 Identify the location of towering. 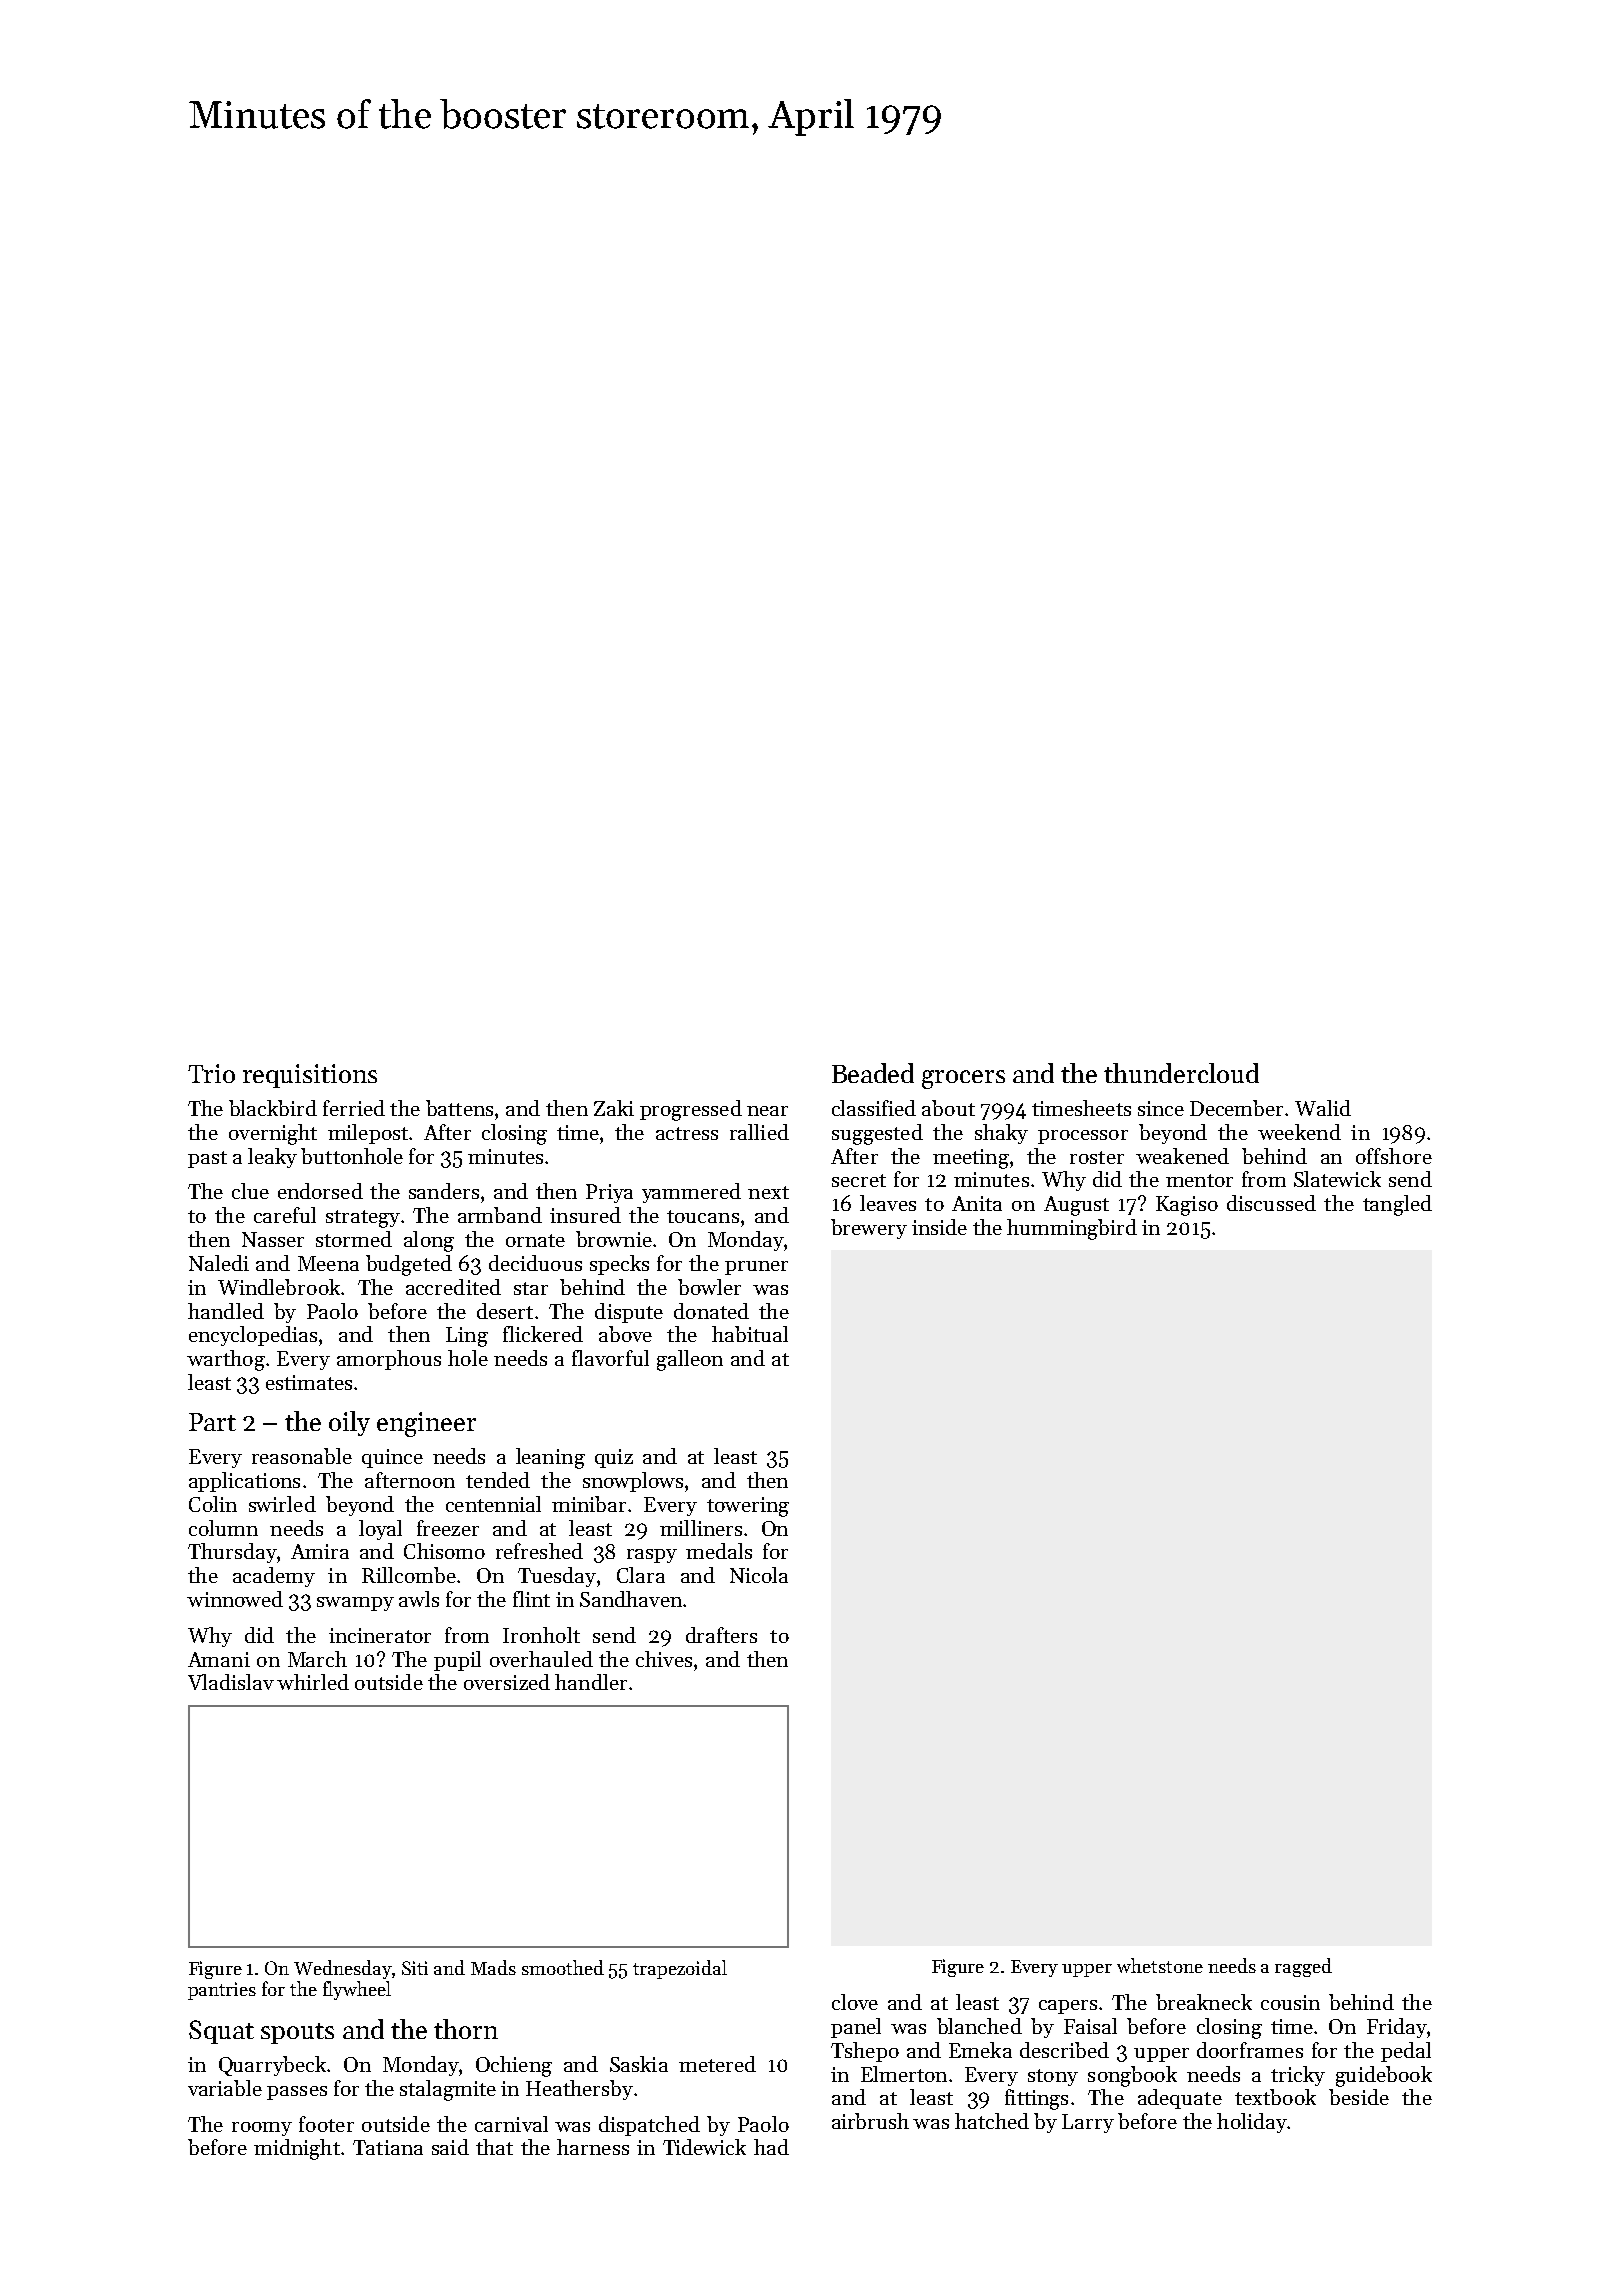
(748, 1507).
